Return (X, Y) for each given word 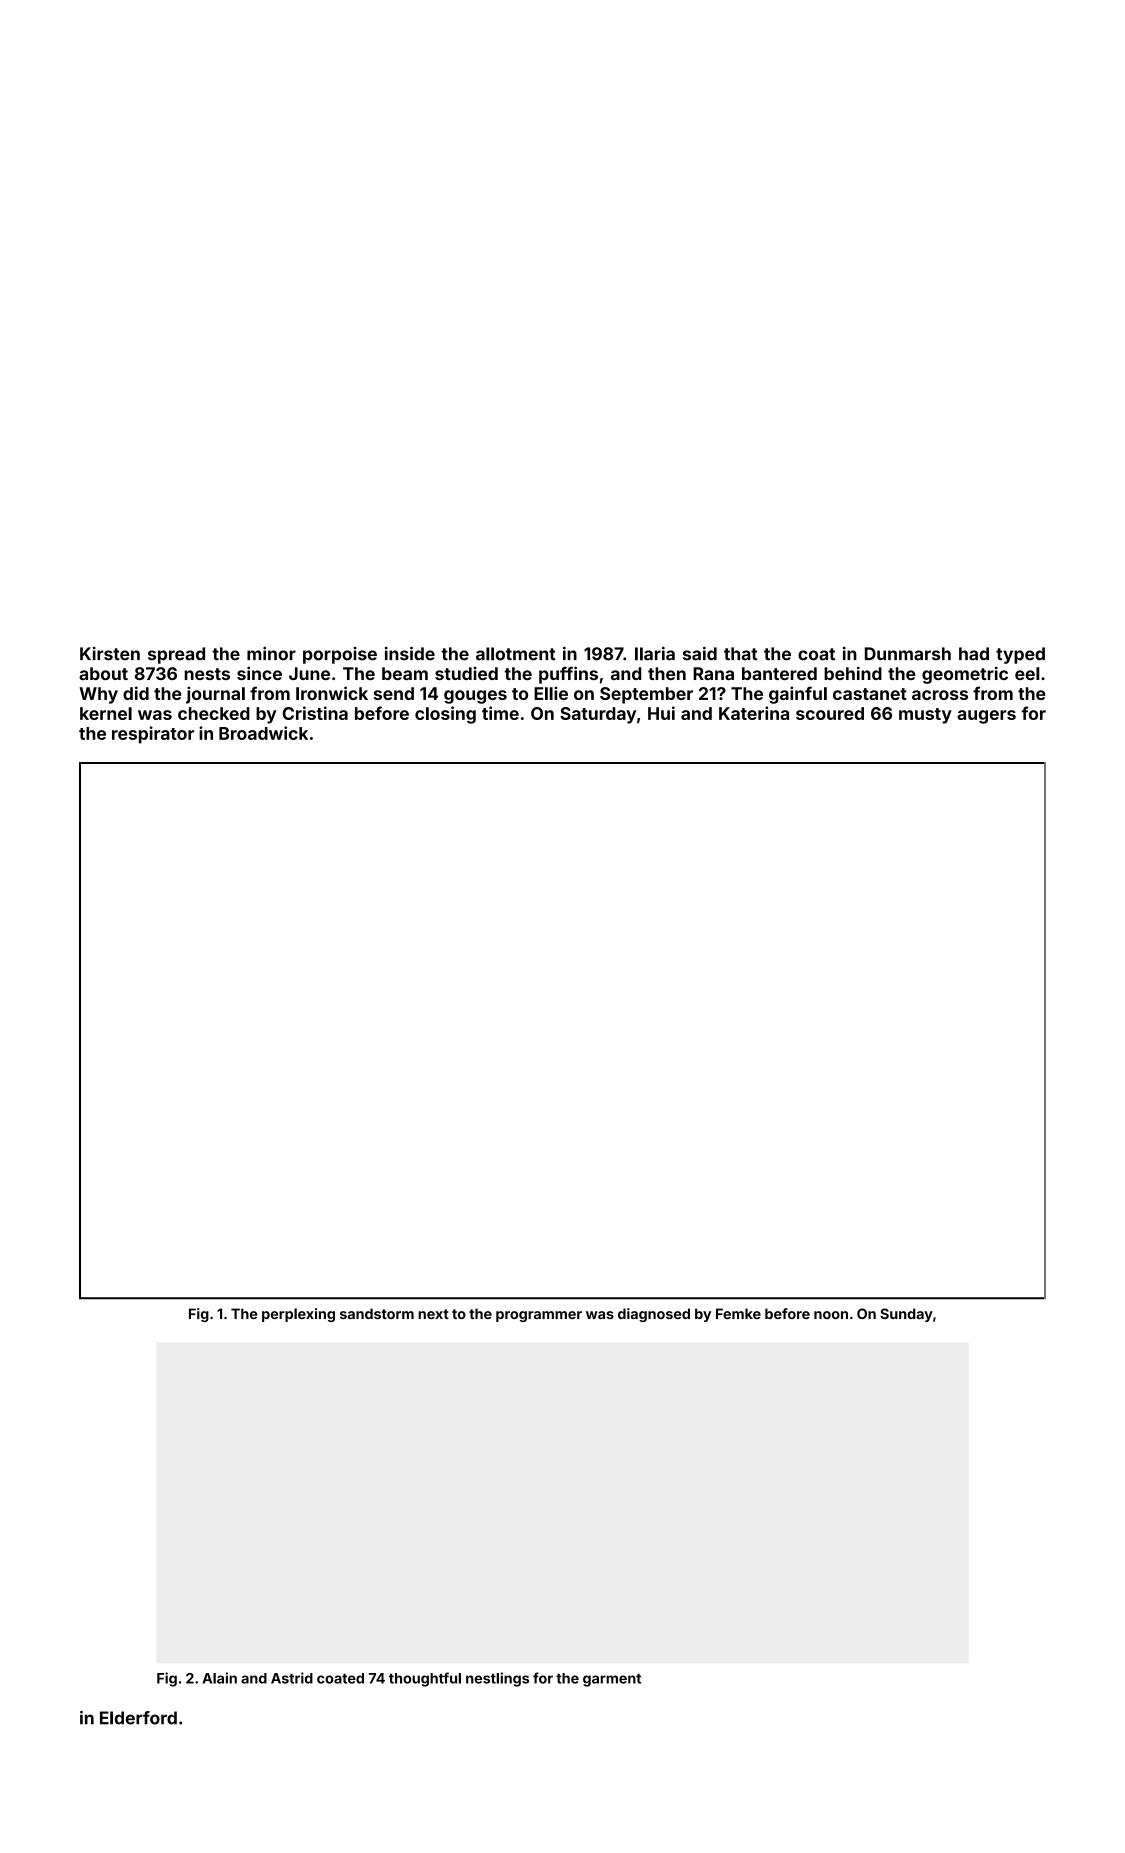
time (500, 713)
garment (612, 1680)
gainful (798, 695)
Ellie (551, 693)
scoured (830, 713)
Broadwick (263, 733)
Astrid (292, 1678)
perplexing (298, 1315)
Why (98, 695)
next (433, 1314)
